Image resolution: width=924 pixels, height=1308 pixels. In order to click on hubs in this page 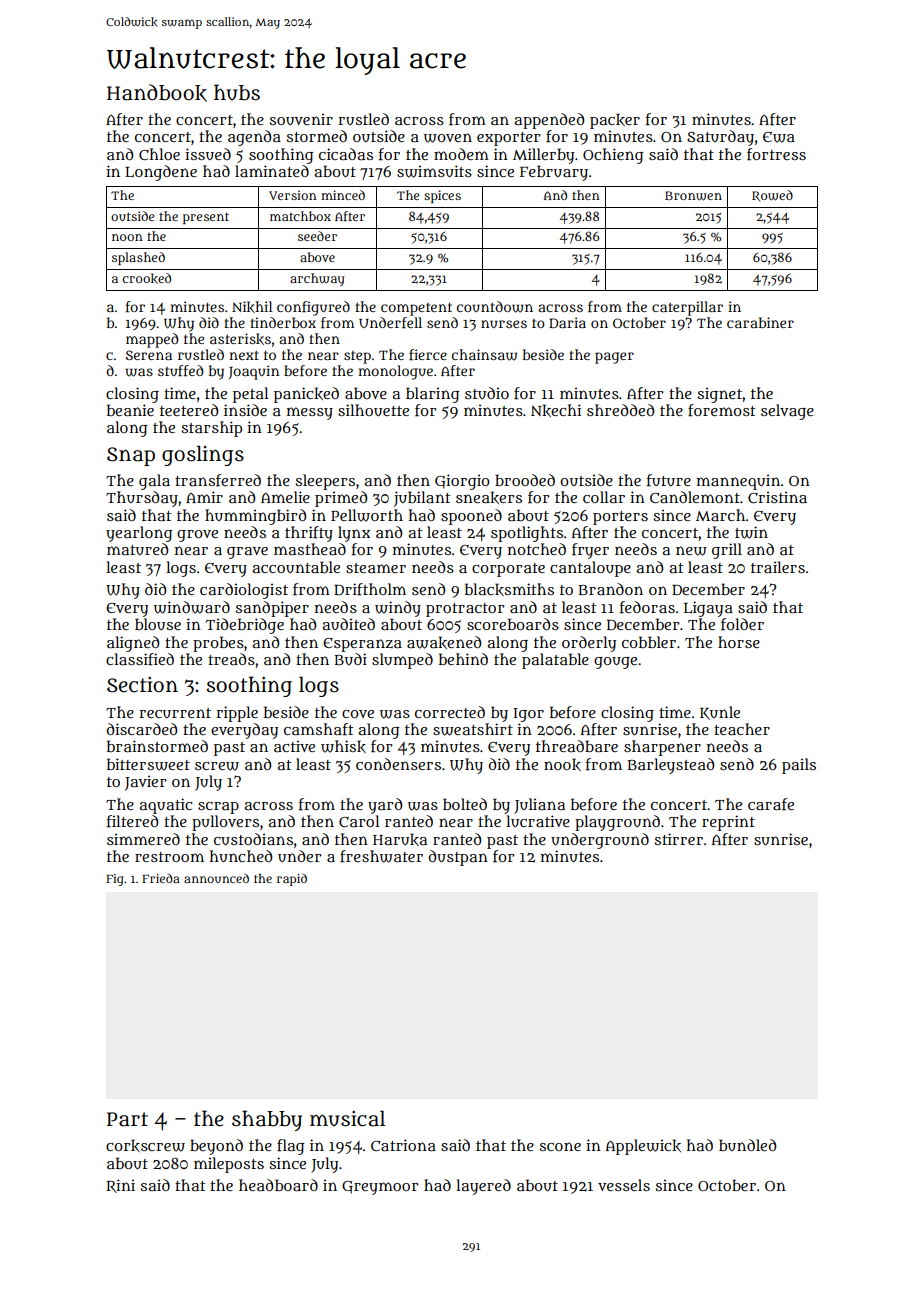, I will do `click(237, 92)`.
